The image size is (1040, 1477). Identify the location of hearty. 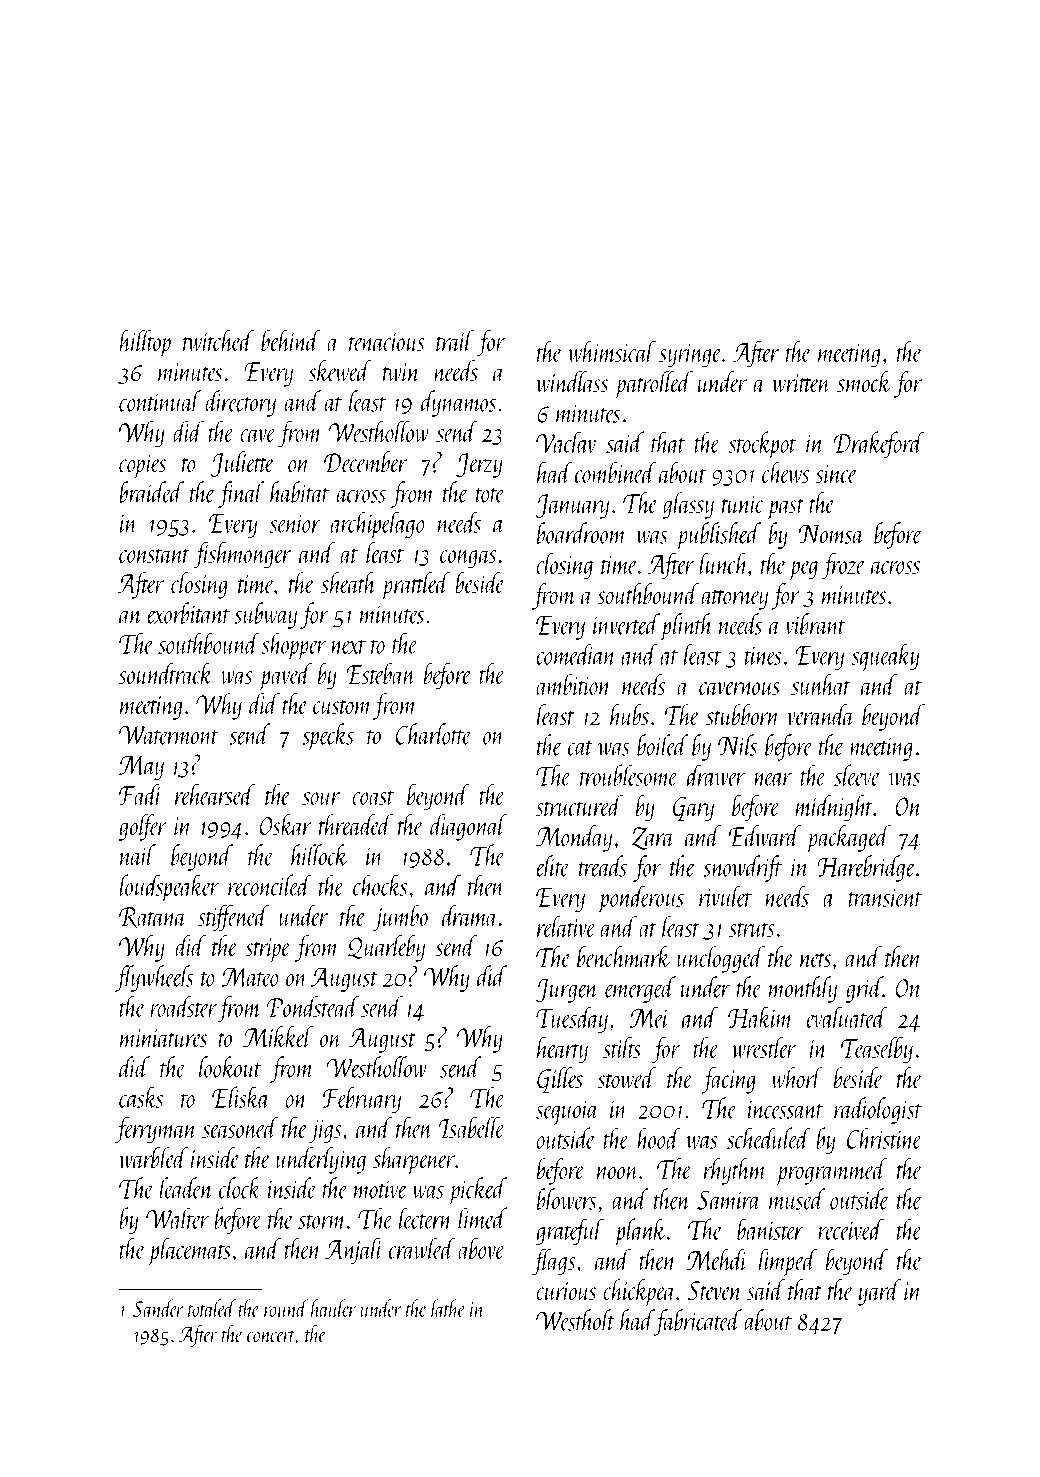
(562, 1050).
